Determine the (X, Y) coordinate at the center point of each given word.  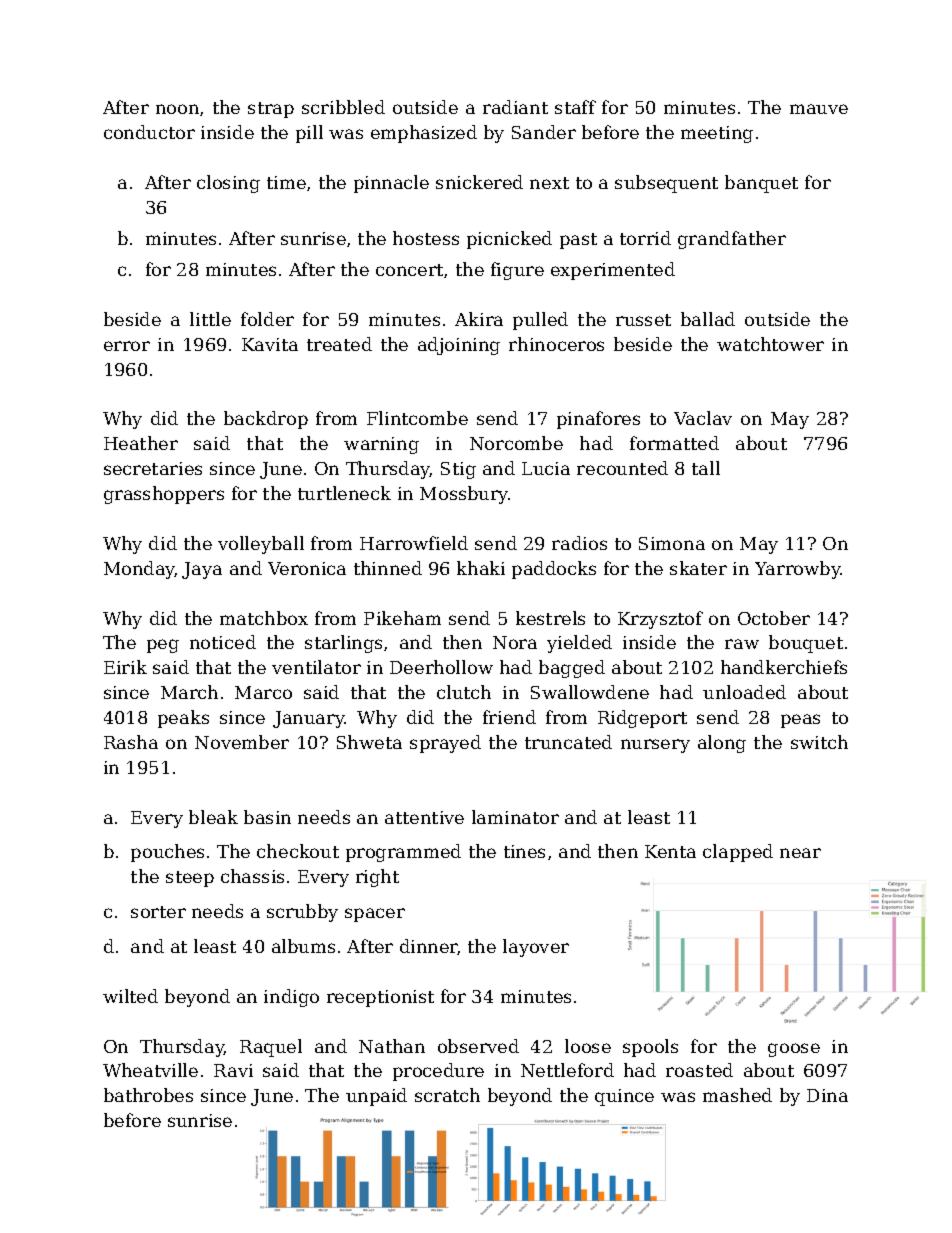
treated (339, 344)
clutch (464, 692)
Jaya (202, 570)
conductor (149, 132)
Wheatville (150, 1070)
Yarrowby (798, 570)
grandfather (732, 240)
